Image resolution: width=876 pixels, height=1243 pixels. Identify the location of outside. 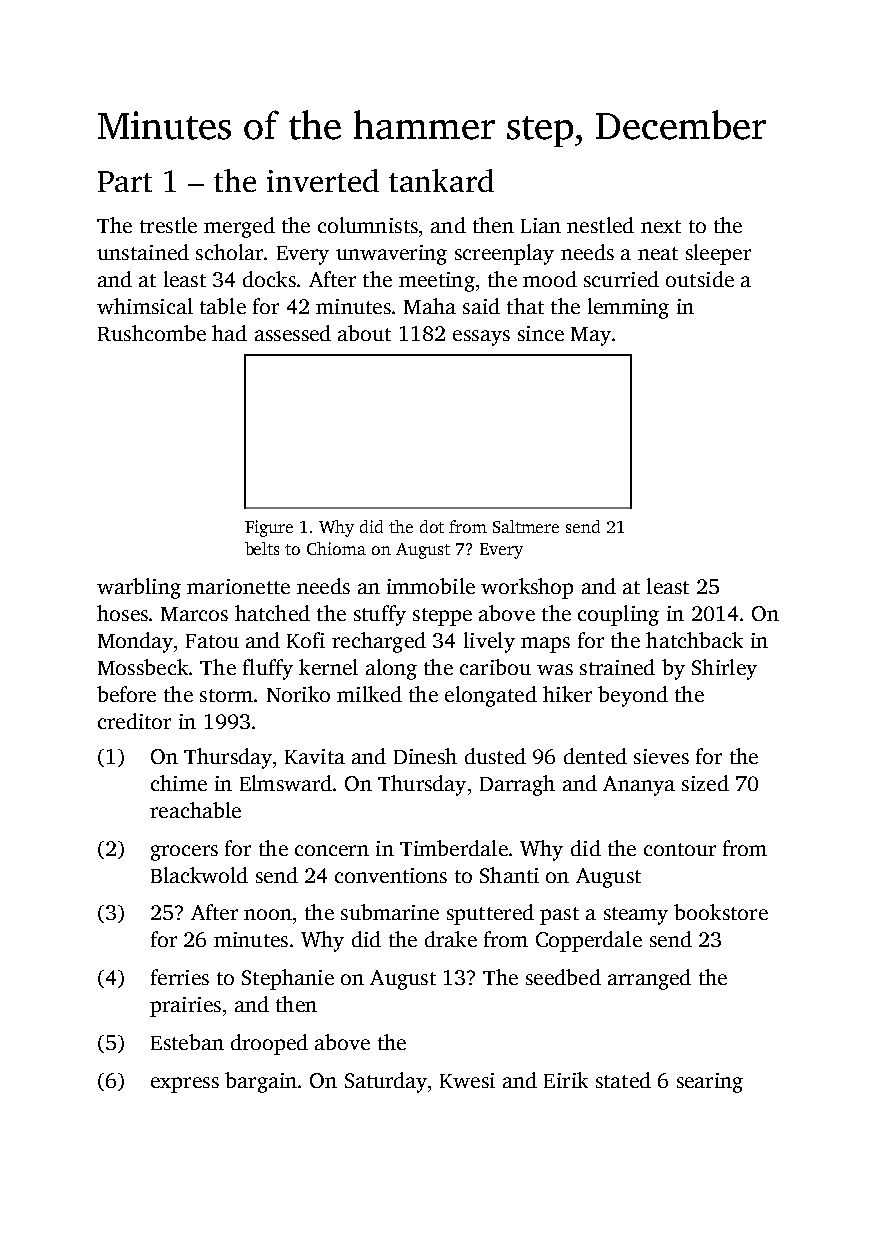
(700, 279).
